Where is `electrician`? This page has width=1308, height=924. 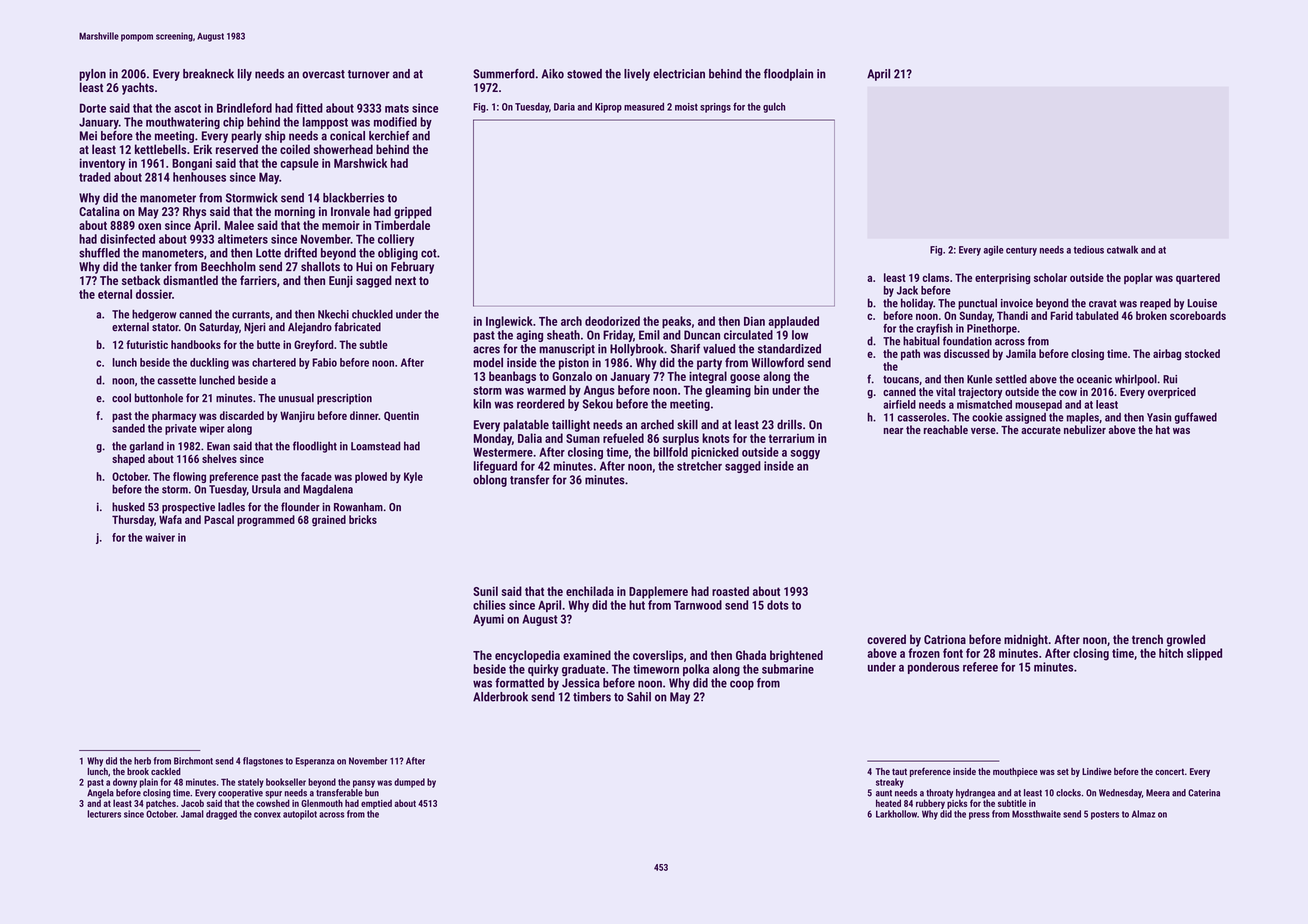
electrician is located at coordinates (679, 74).
